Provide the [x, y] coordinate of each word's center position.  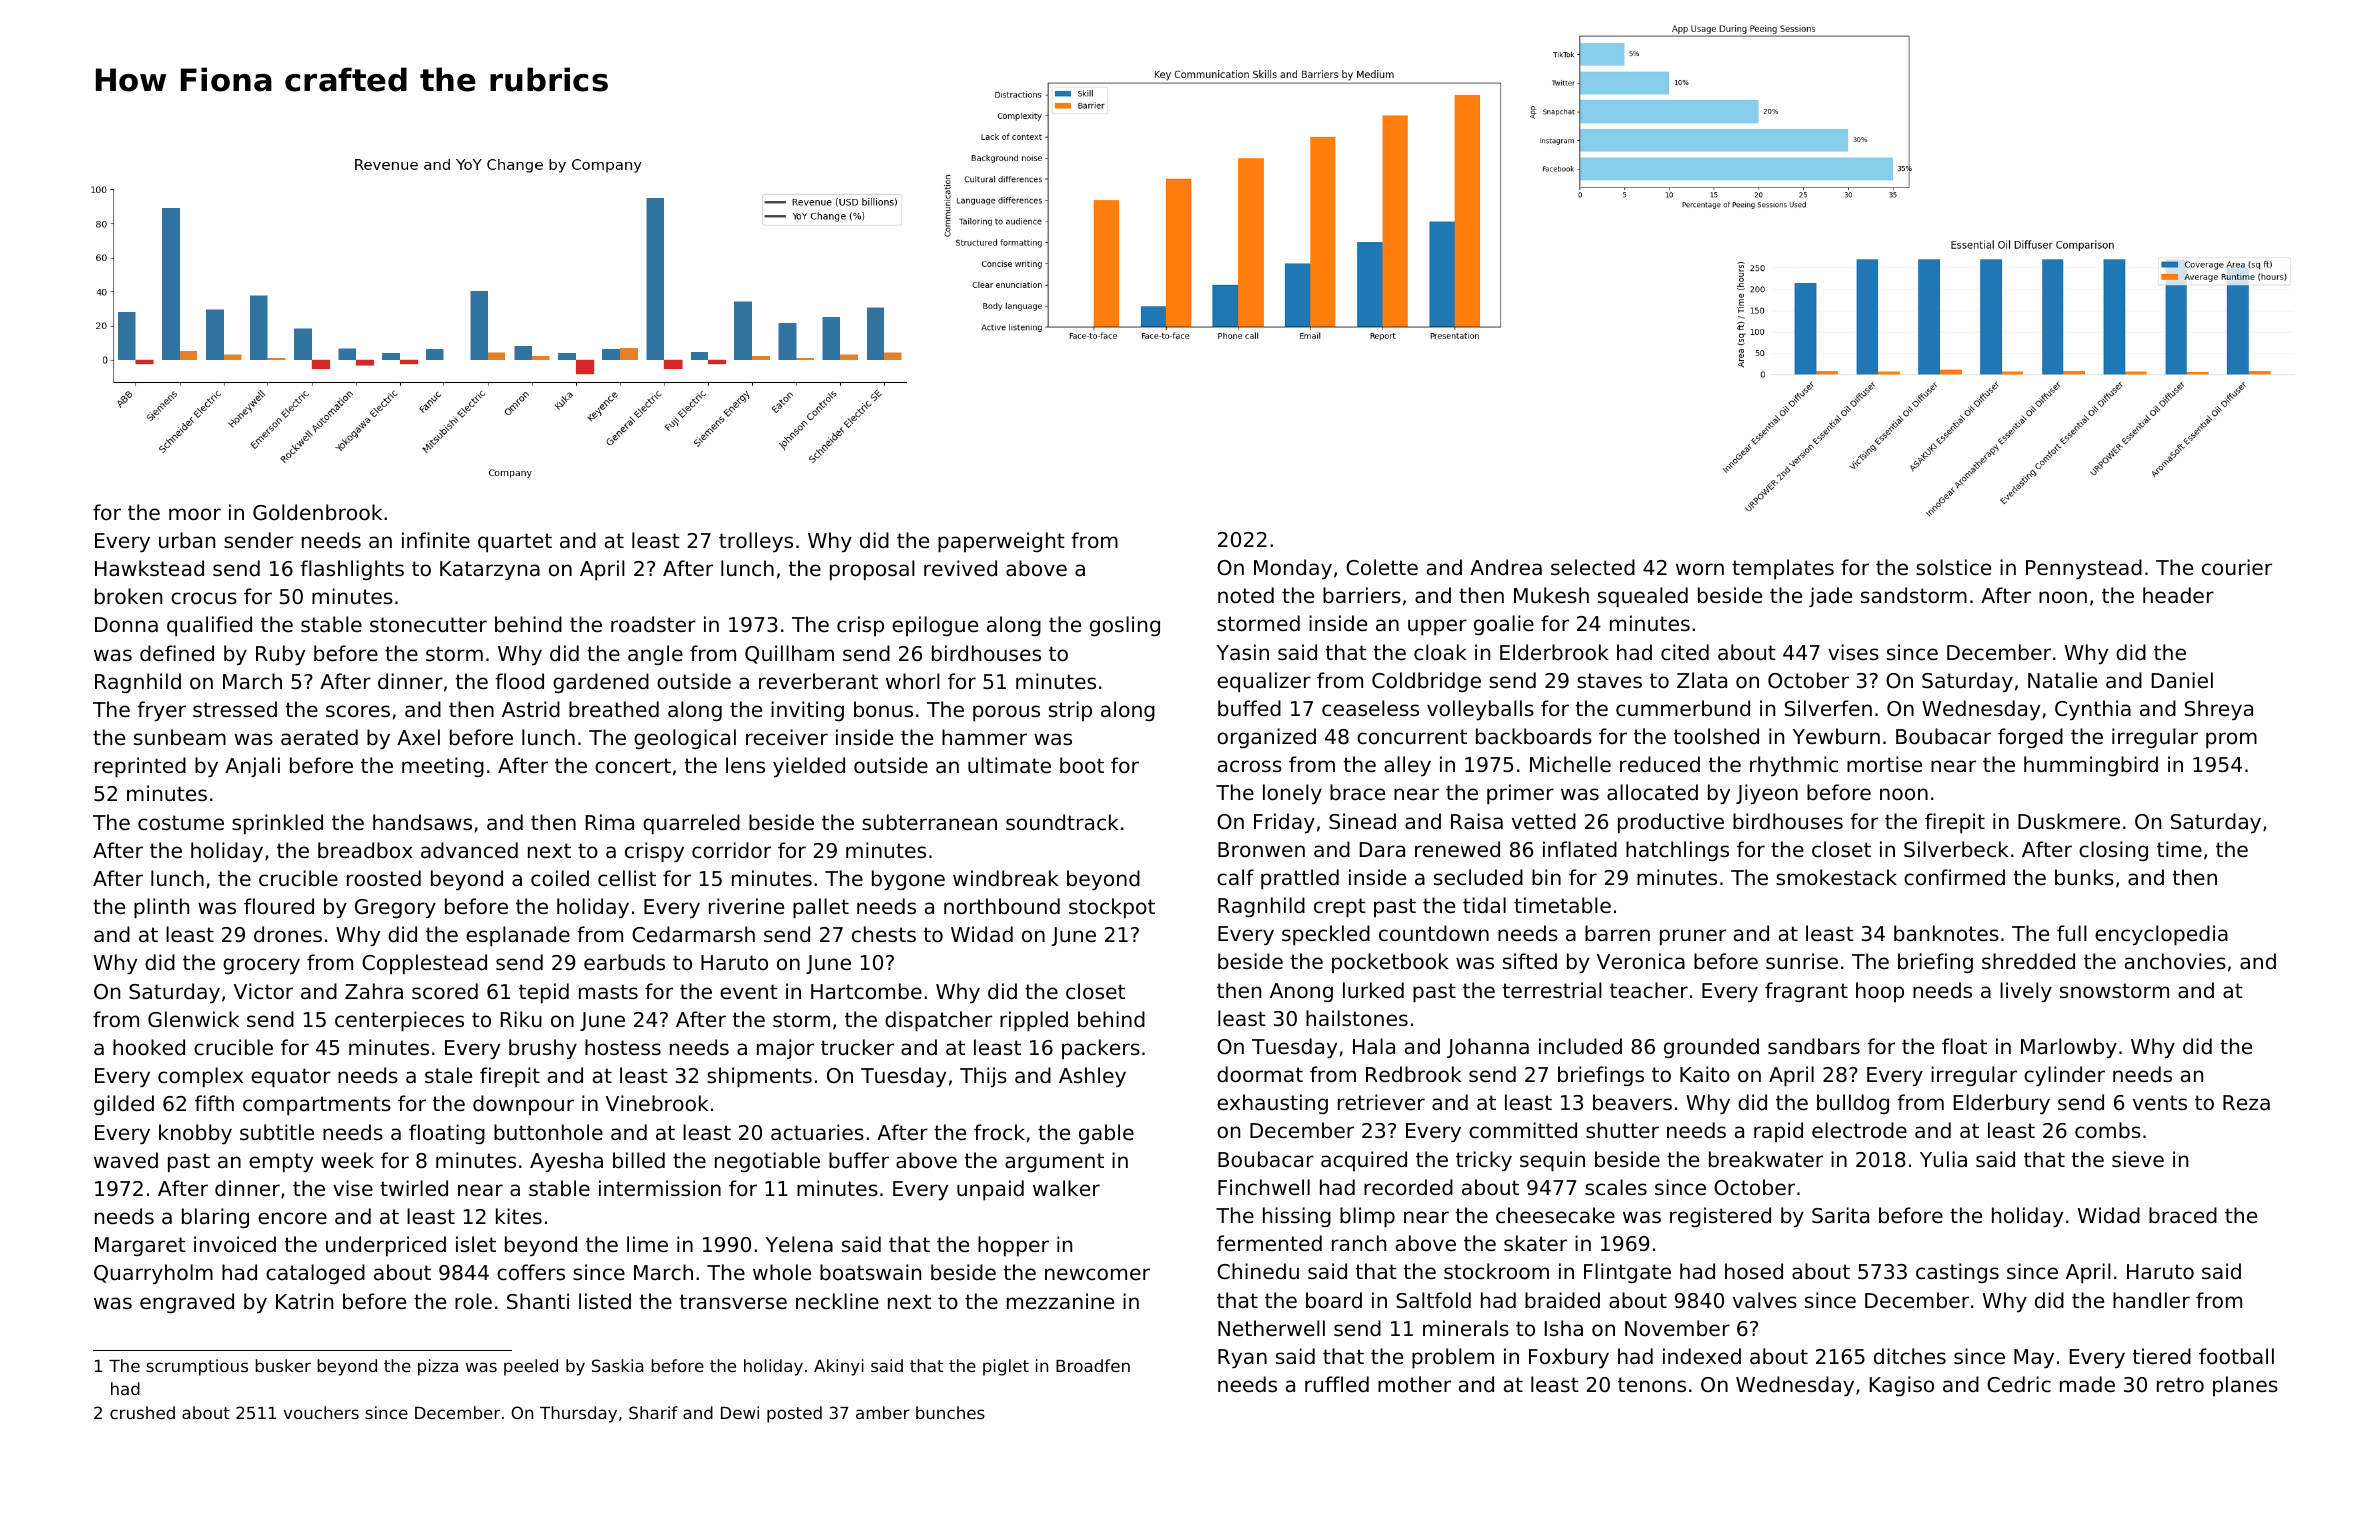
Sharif [653, 1412]
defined [177, 653]
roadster [653, 624]
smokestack [1836, 877]
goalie [1504, 625]
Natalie [2062, 680]
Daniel [2182, 680]
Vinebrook [657, 1103]
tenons [1652, 1385]
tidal [1484, 905]
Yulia [1943, 1159]
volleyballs [1480, 710]
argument [1054, 1162]
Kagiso [1902, 1386]
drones [288, 934]
